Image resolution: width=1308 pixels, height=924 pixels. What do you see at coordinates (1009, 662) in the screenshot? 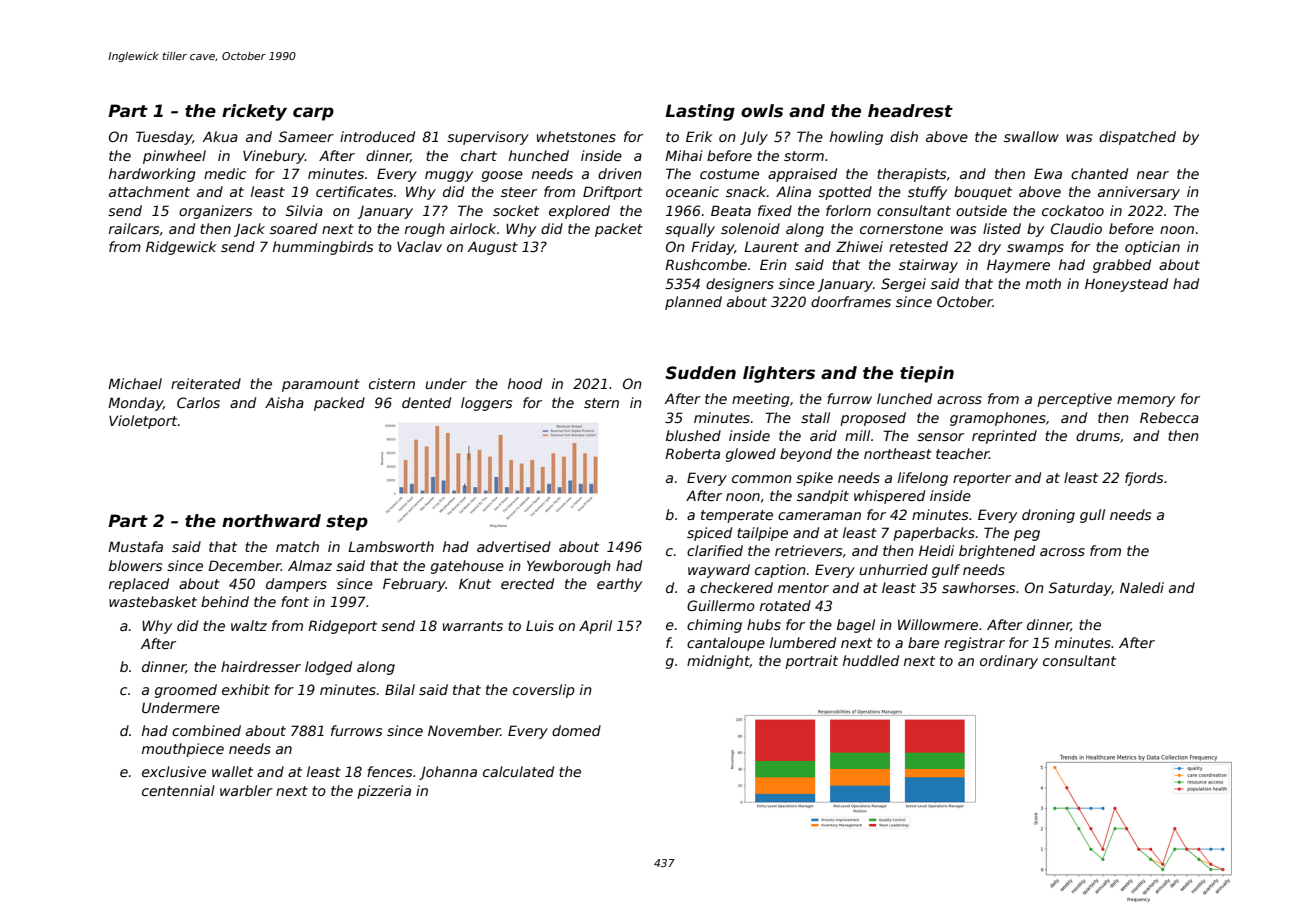
I see `ordinary` at bounding box center [1009, 662].
